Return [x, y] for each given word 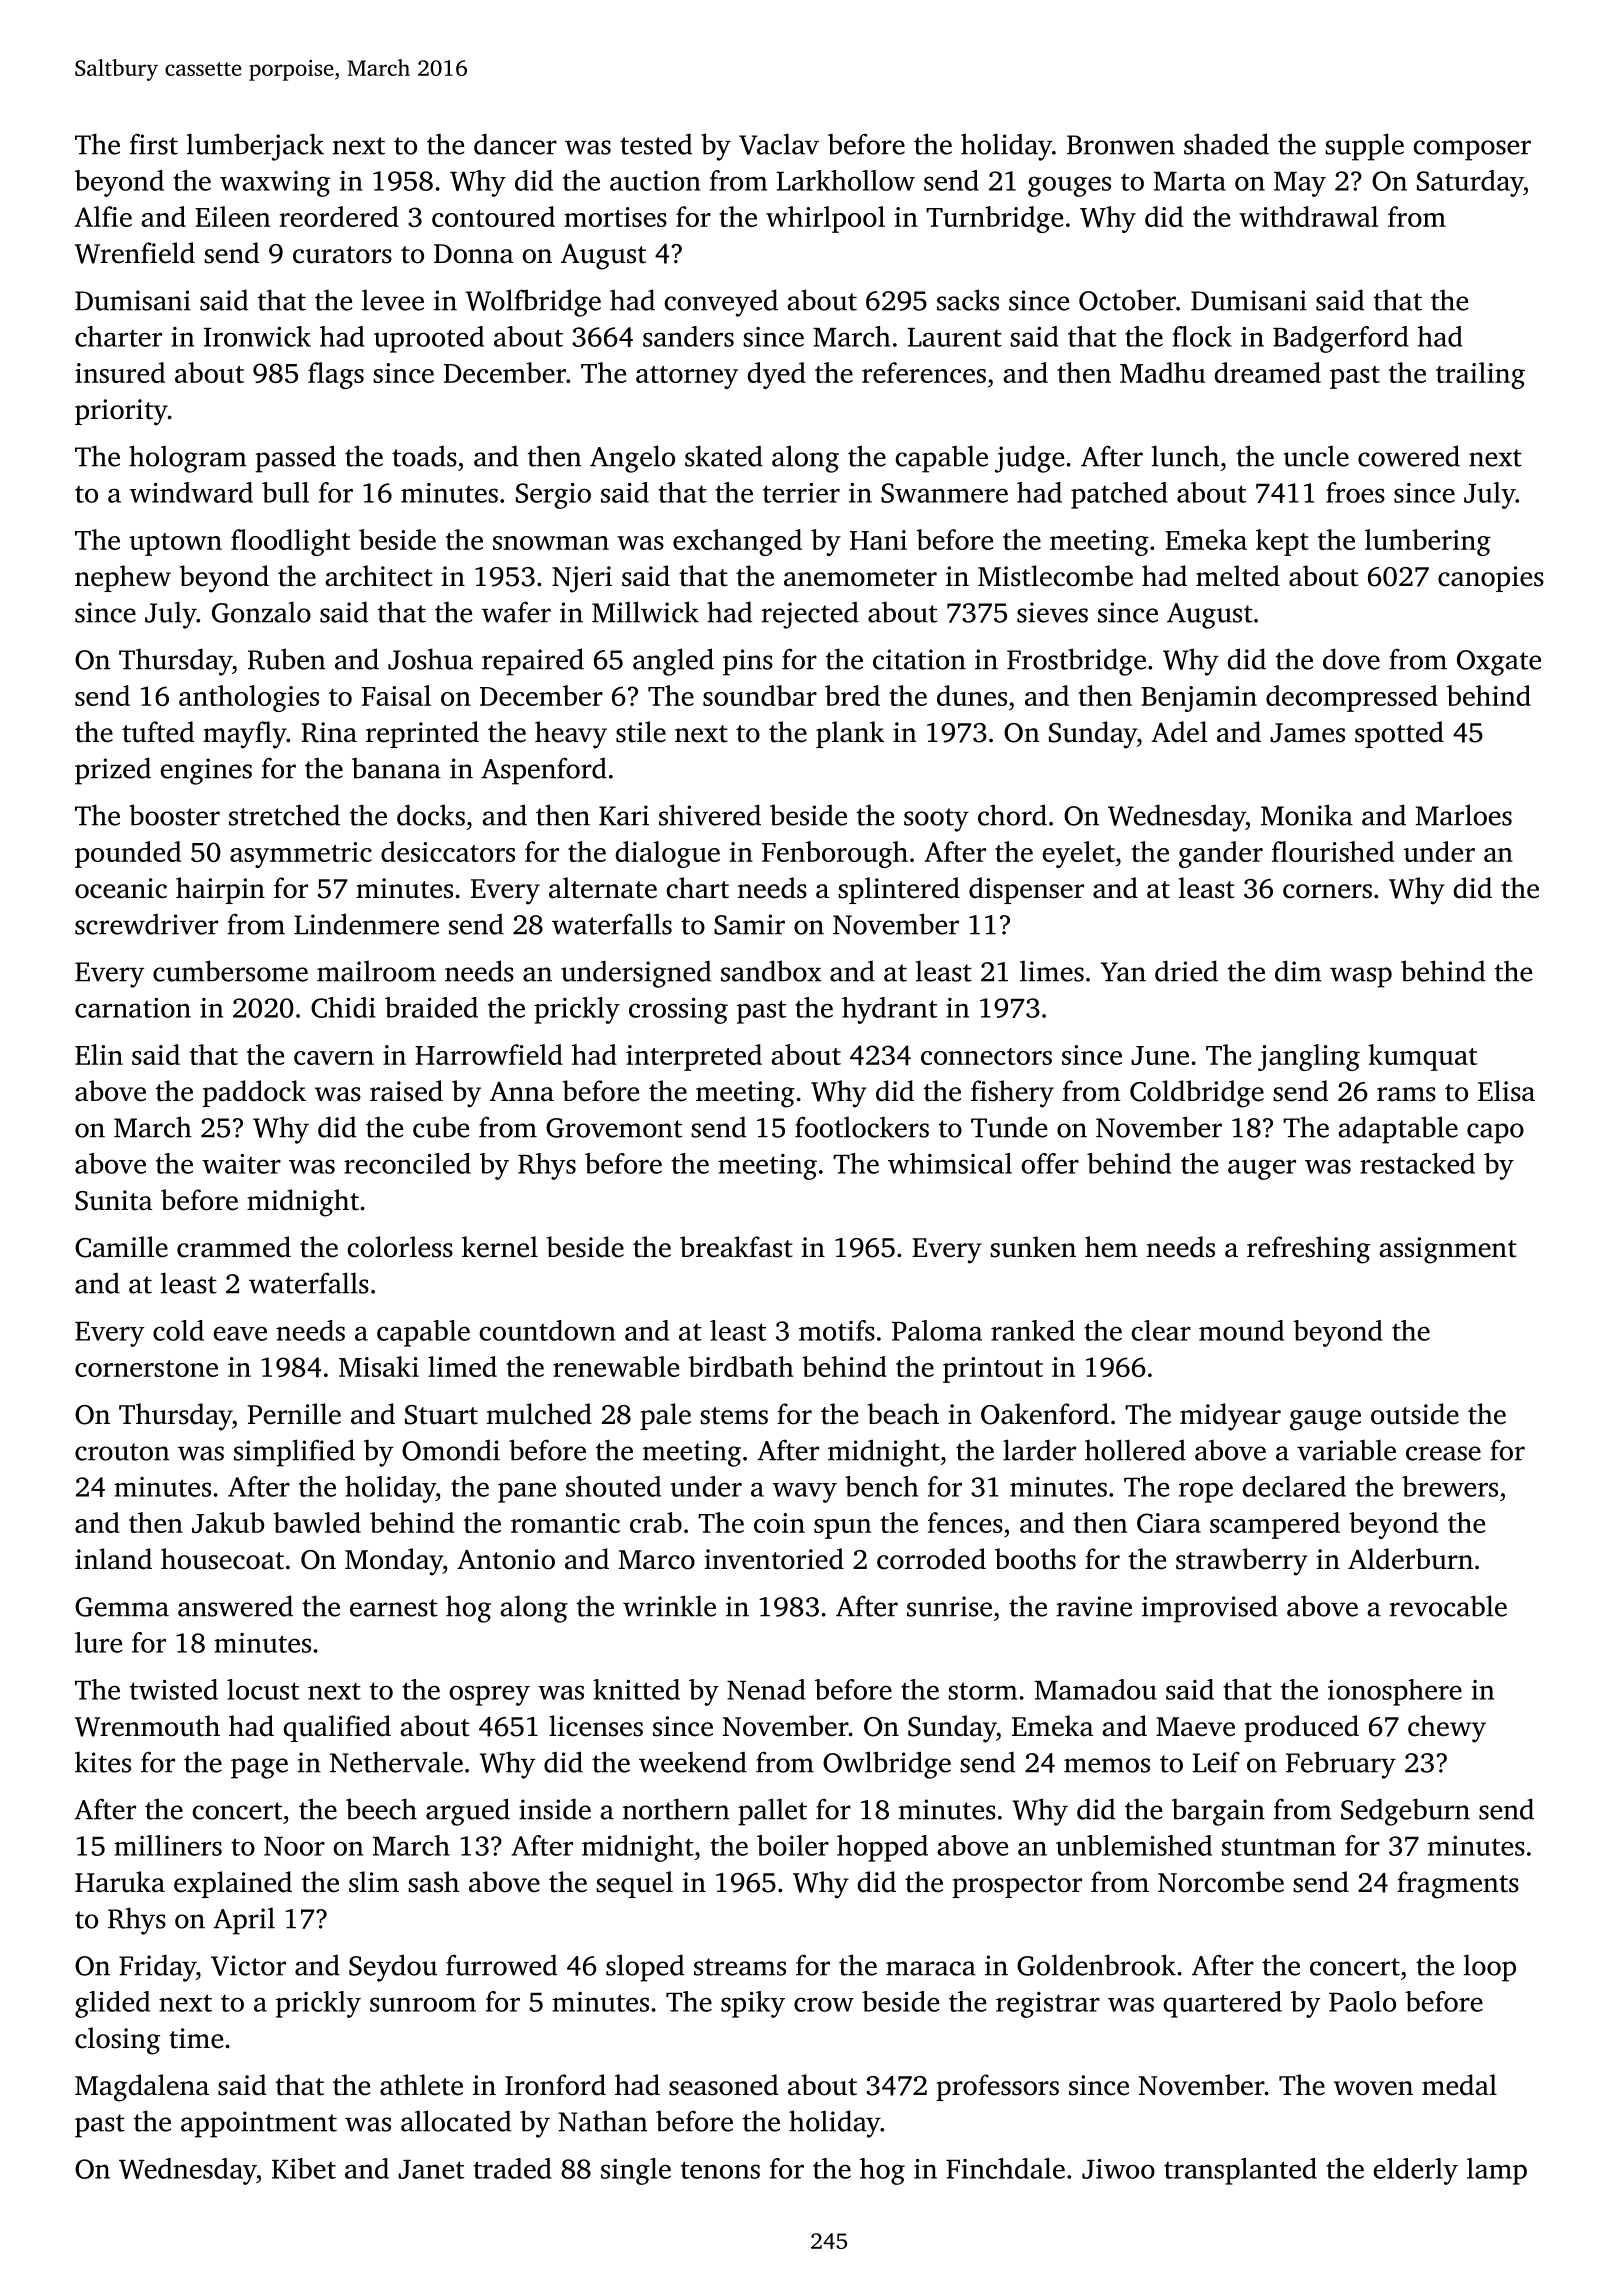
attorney [687, 377]
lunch [1185, 456]
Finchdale [1005, 2168]
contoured [493, 216]
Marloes [1464, 815]
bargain [1218, 1812]
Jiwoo [1118, 2169]
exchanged [737, 542]
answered [235, 1606]
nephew [123, 578]
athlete [421, 2085]
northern [676, 1809]
